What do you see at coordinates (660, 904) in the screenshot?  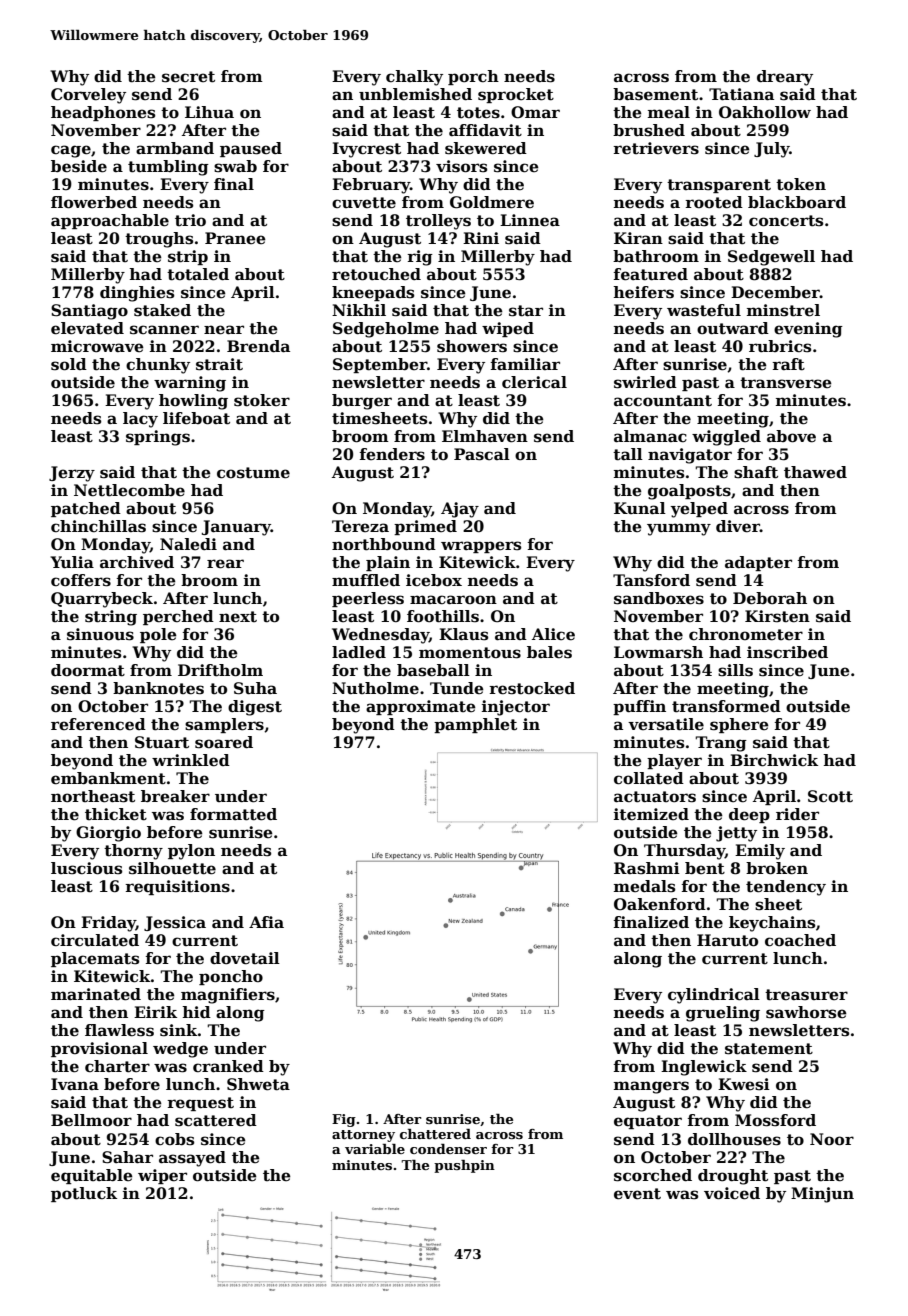 I see `Oakenford` at bounding box center [660, 904].
